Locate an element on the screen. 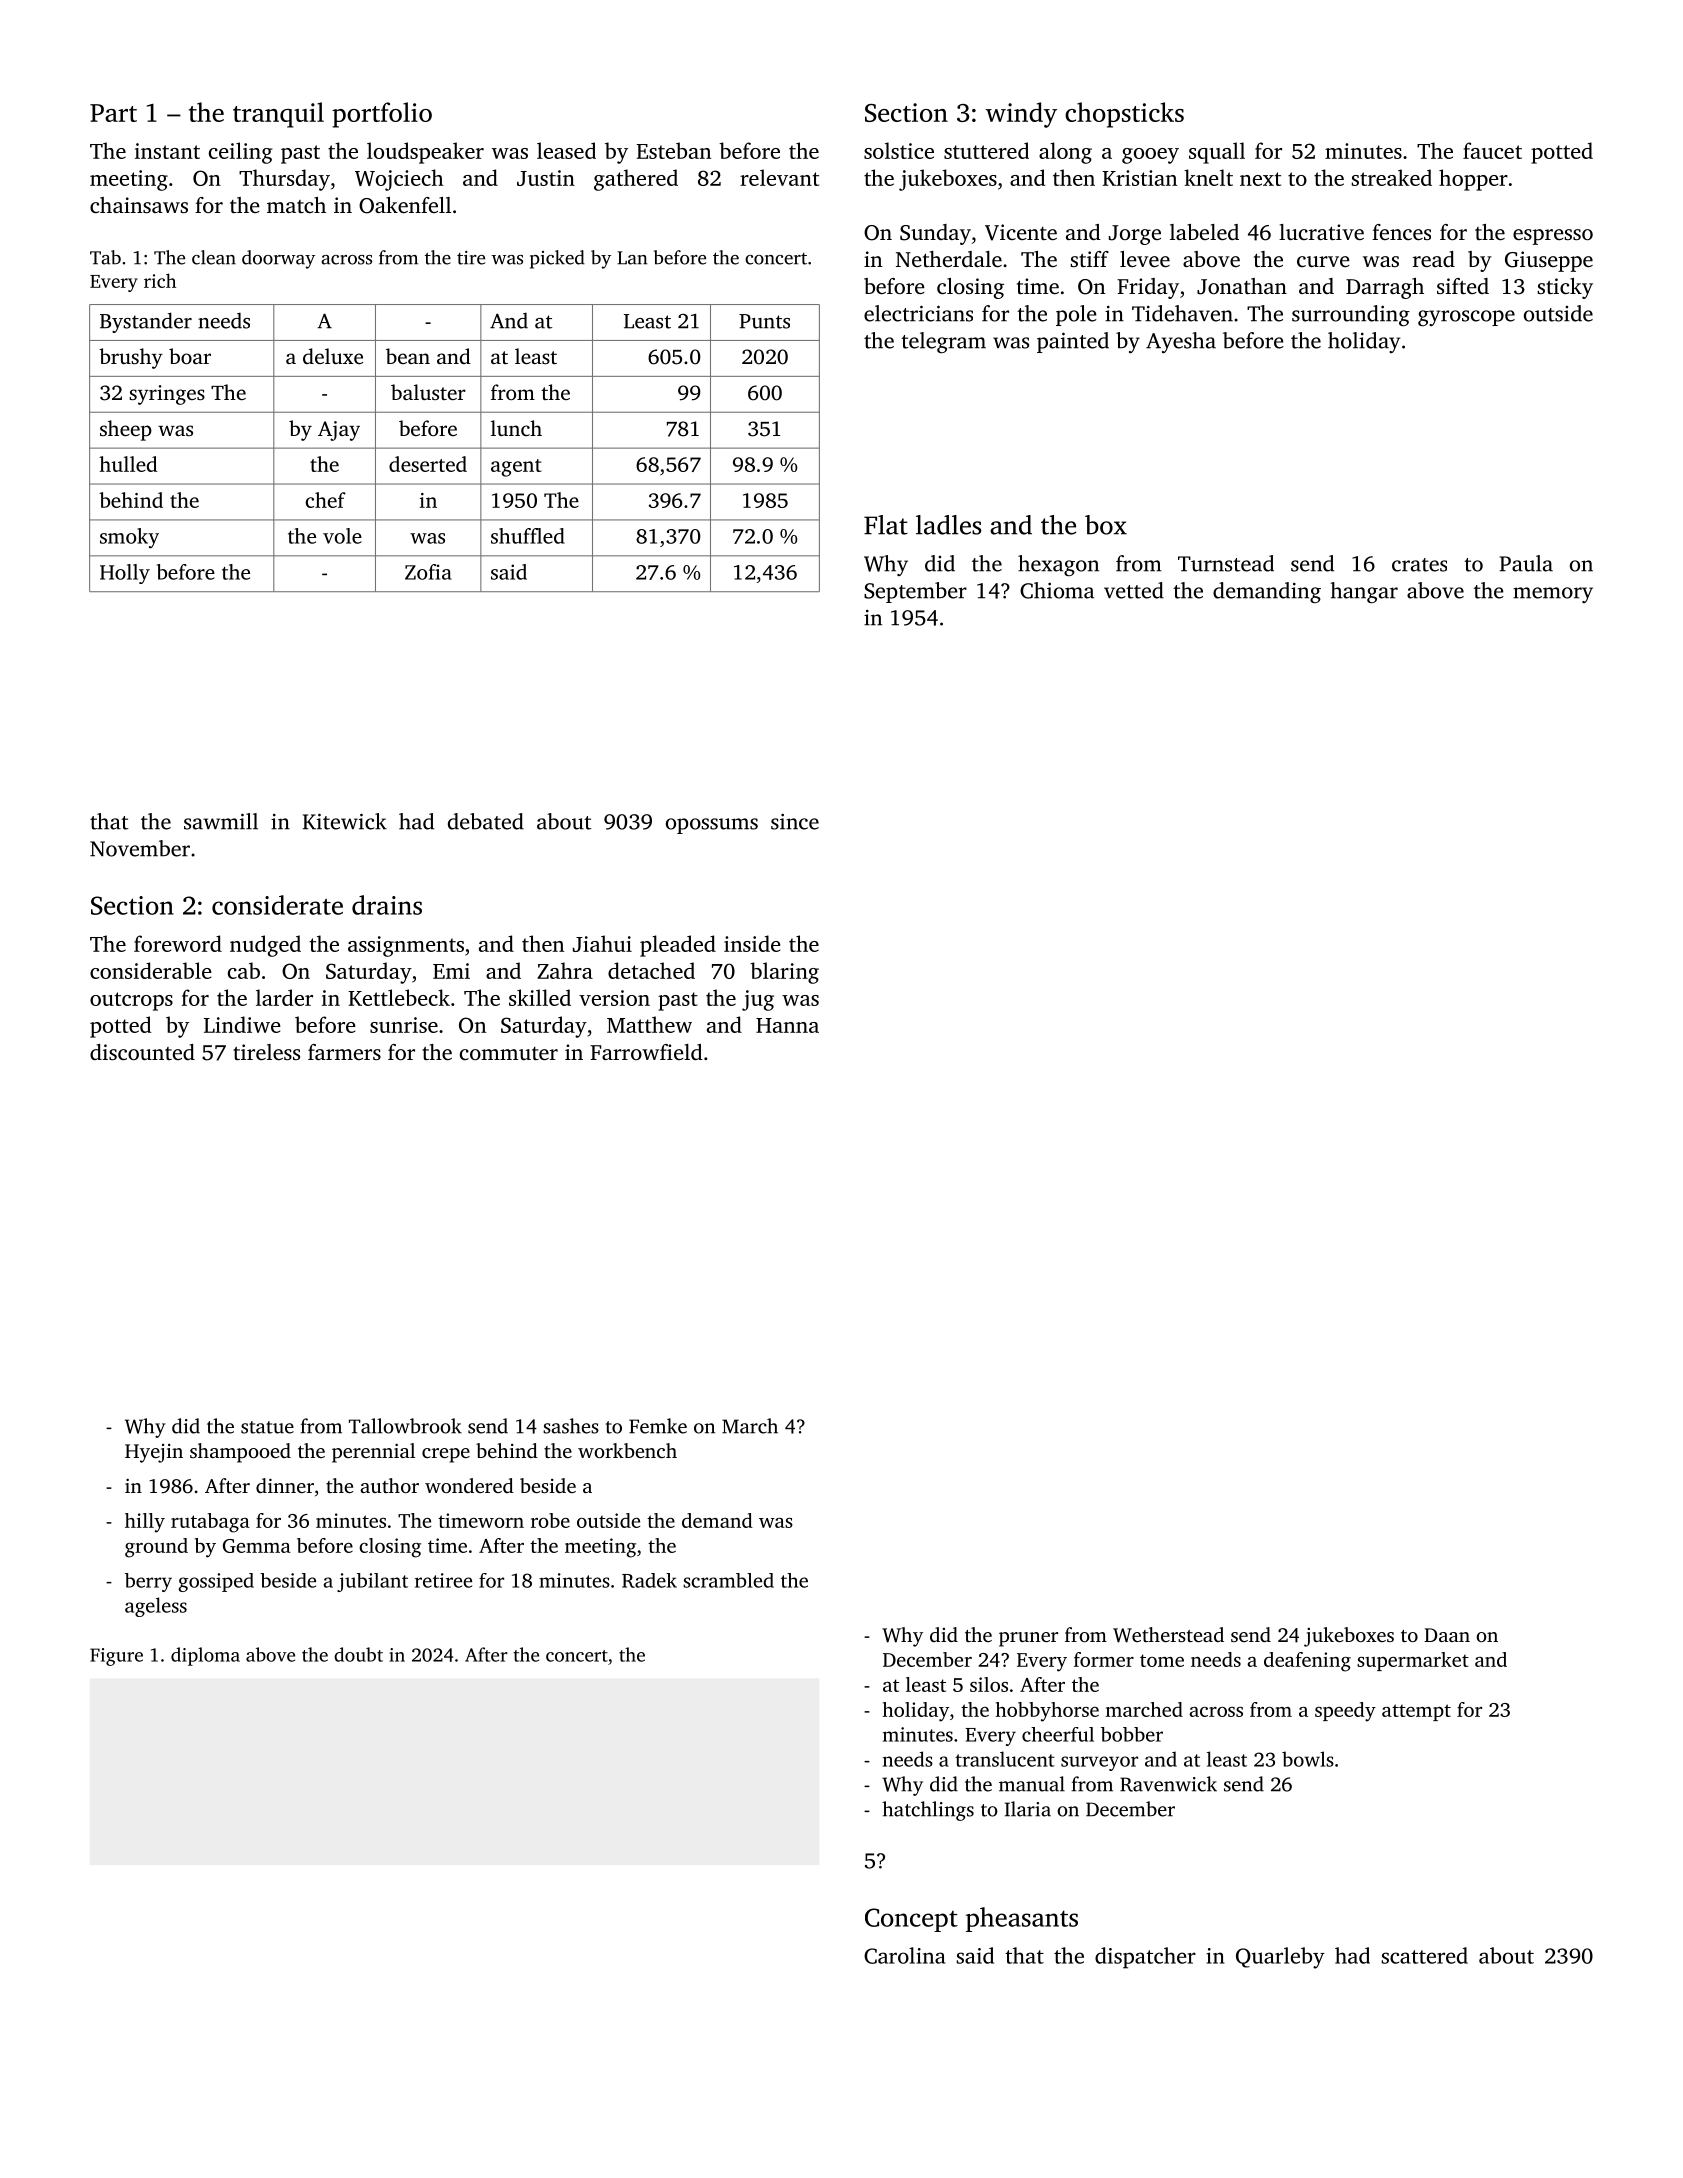  Bystander is located at coordinates (146, 322).
